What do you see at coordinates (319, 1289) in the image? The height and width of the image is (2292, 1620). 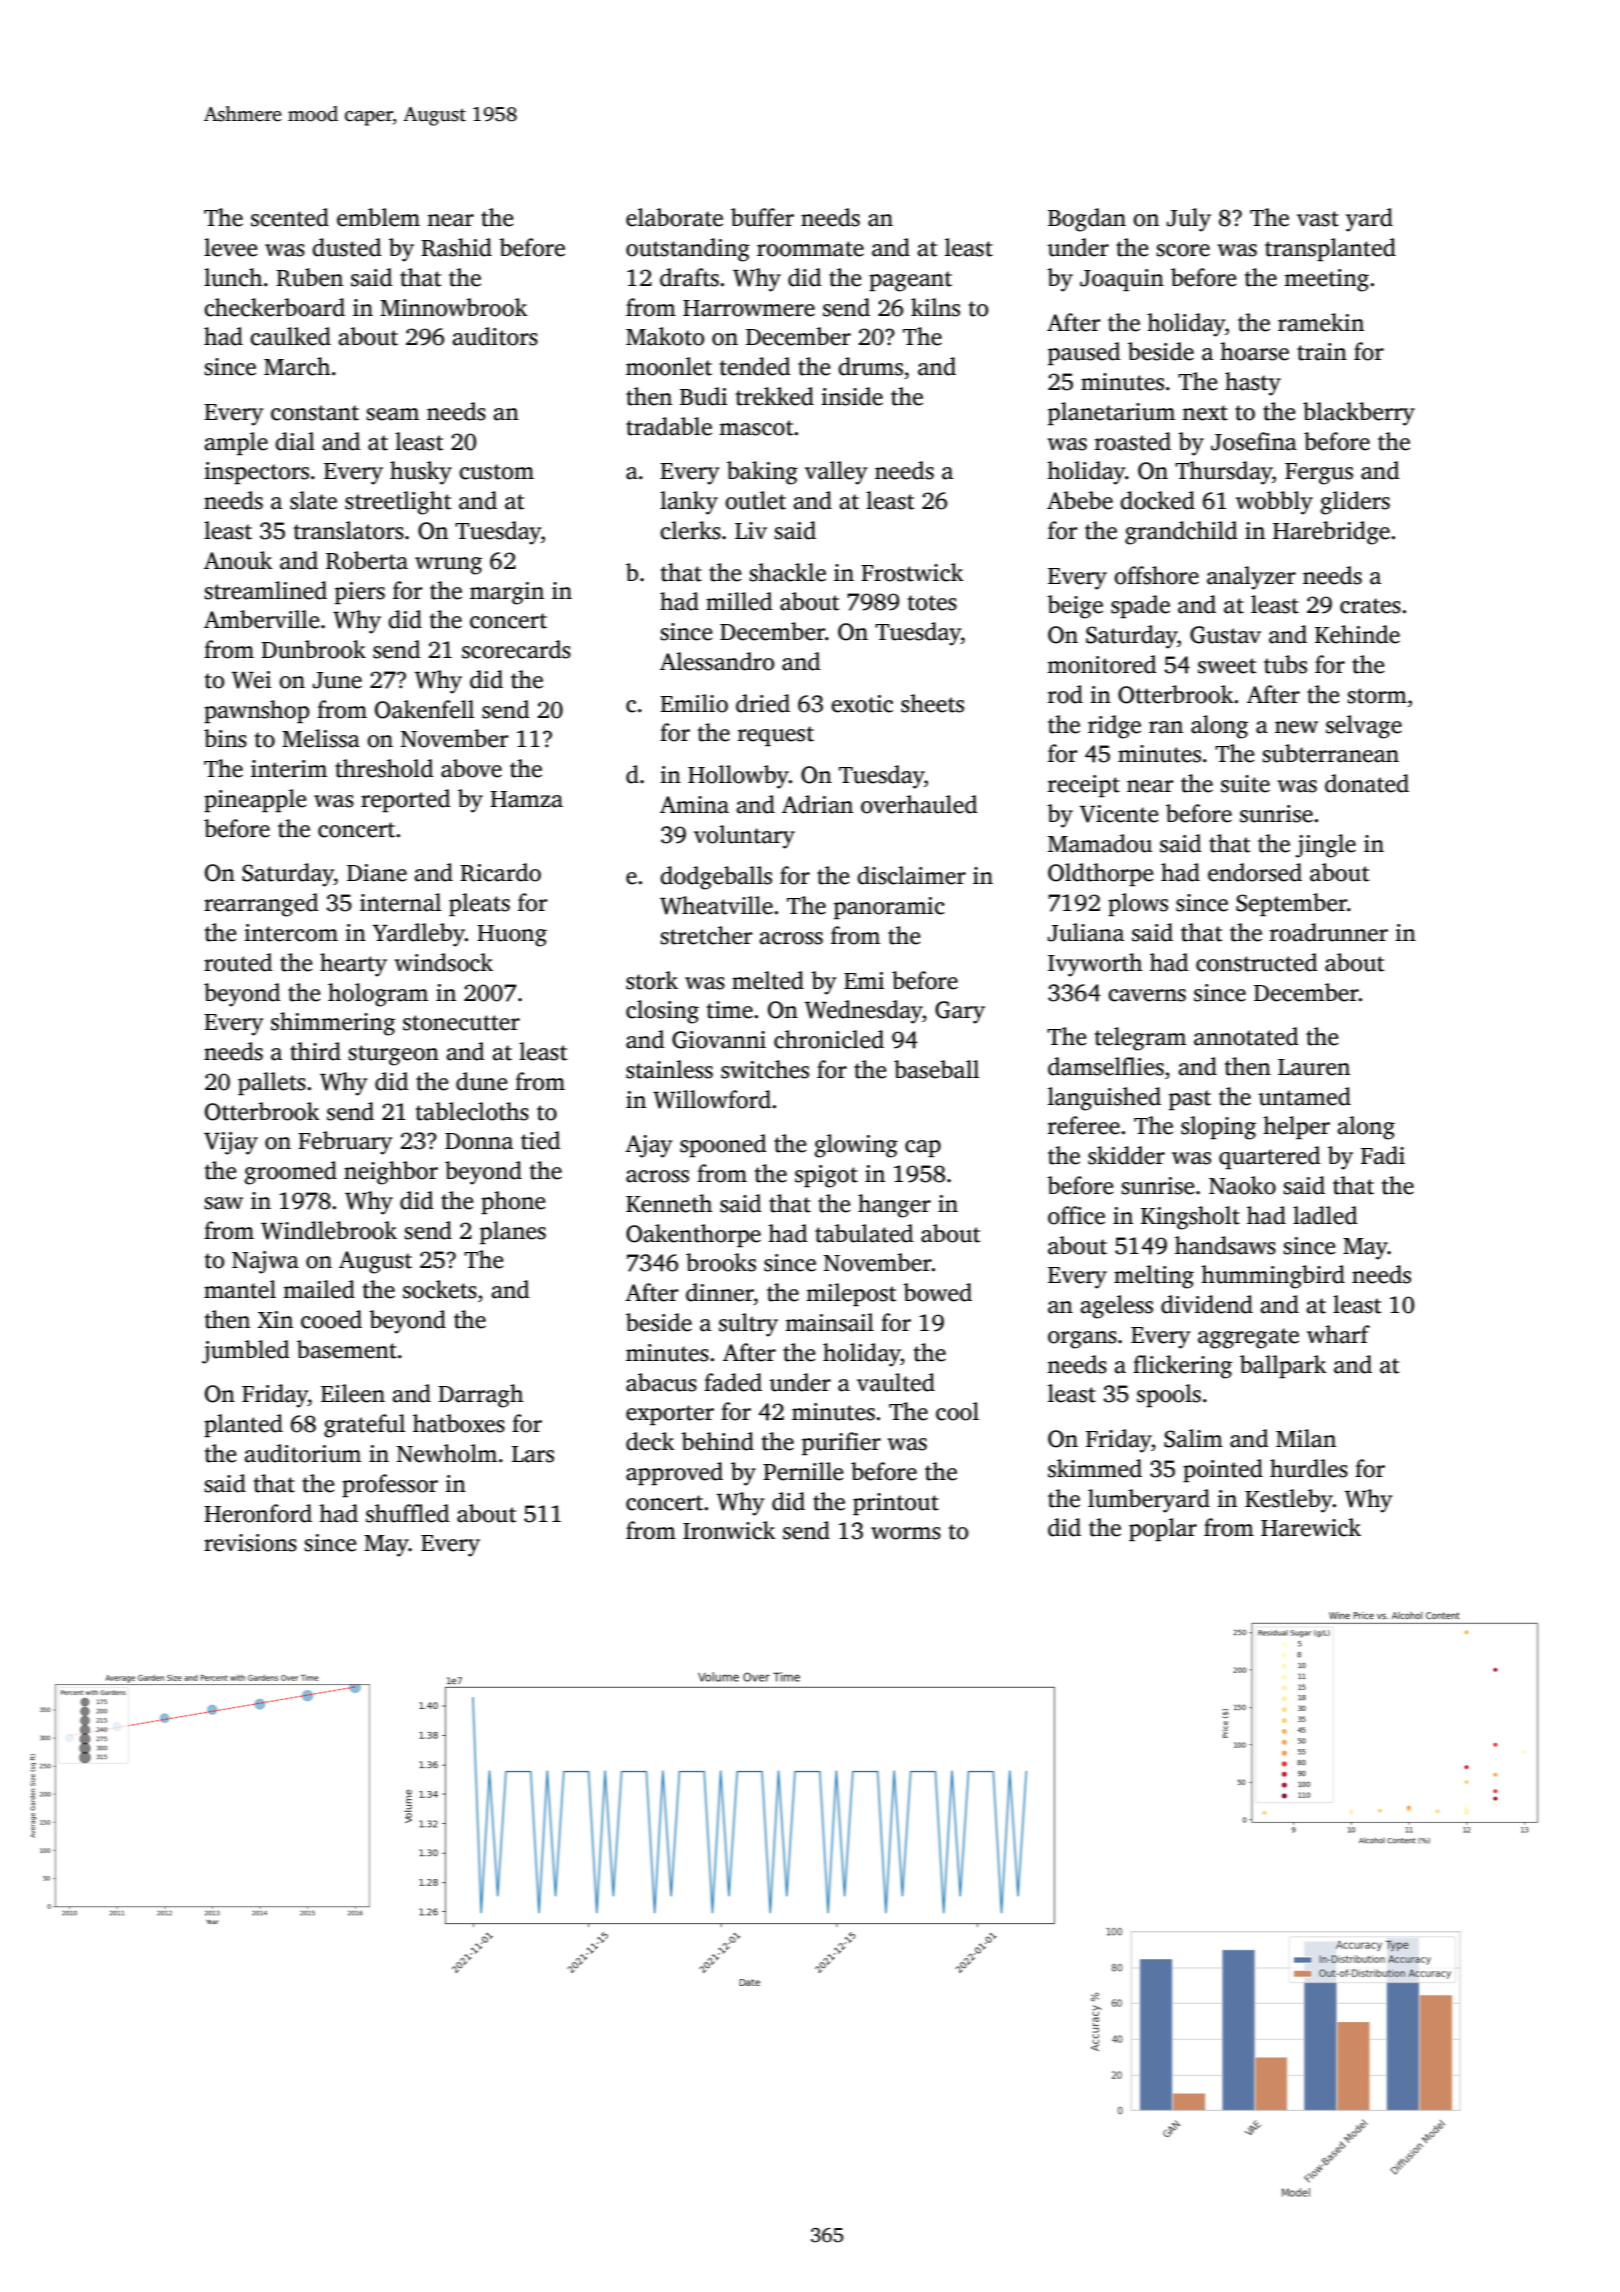 I see `mailed` at bounding box center [319, 1289].
